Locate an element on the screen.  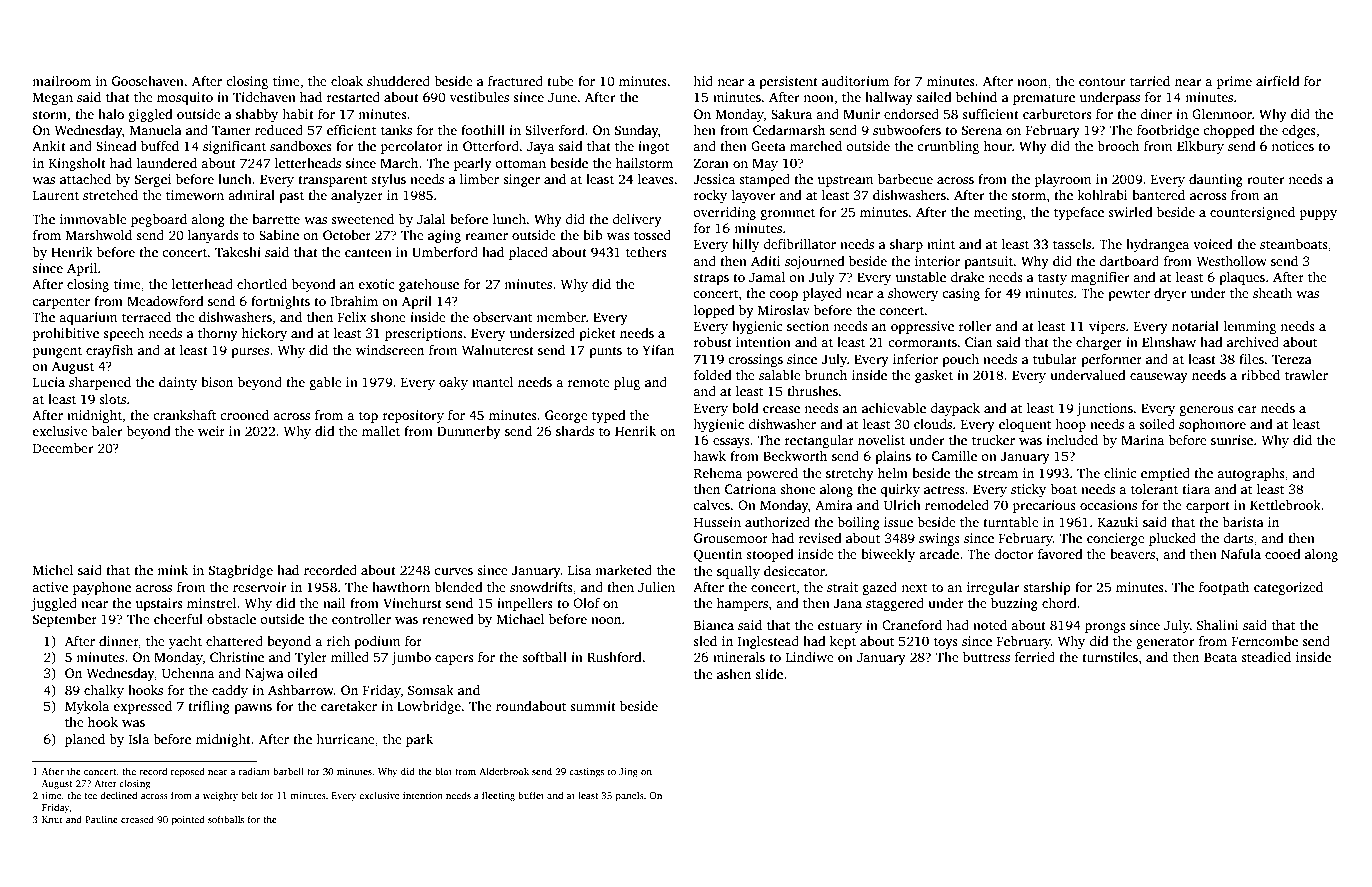
mantel is located at coordinates (493, 382).
